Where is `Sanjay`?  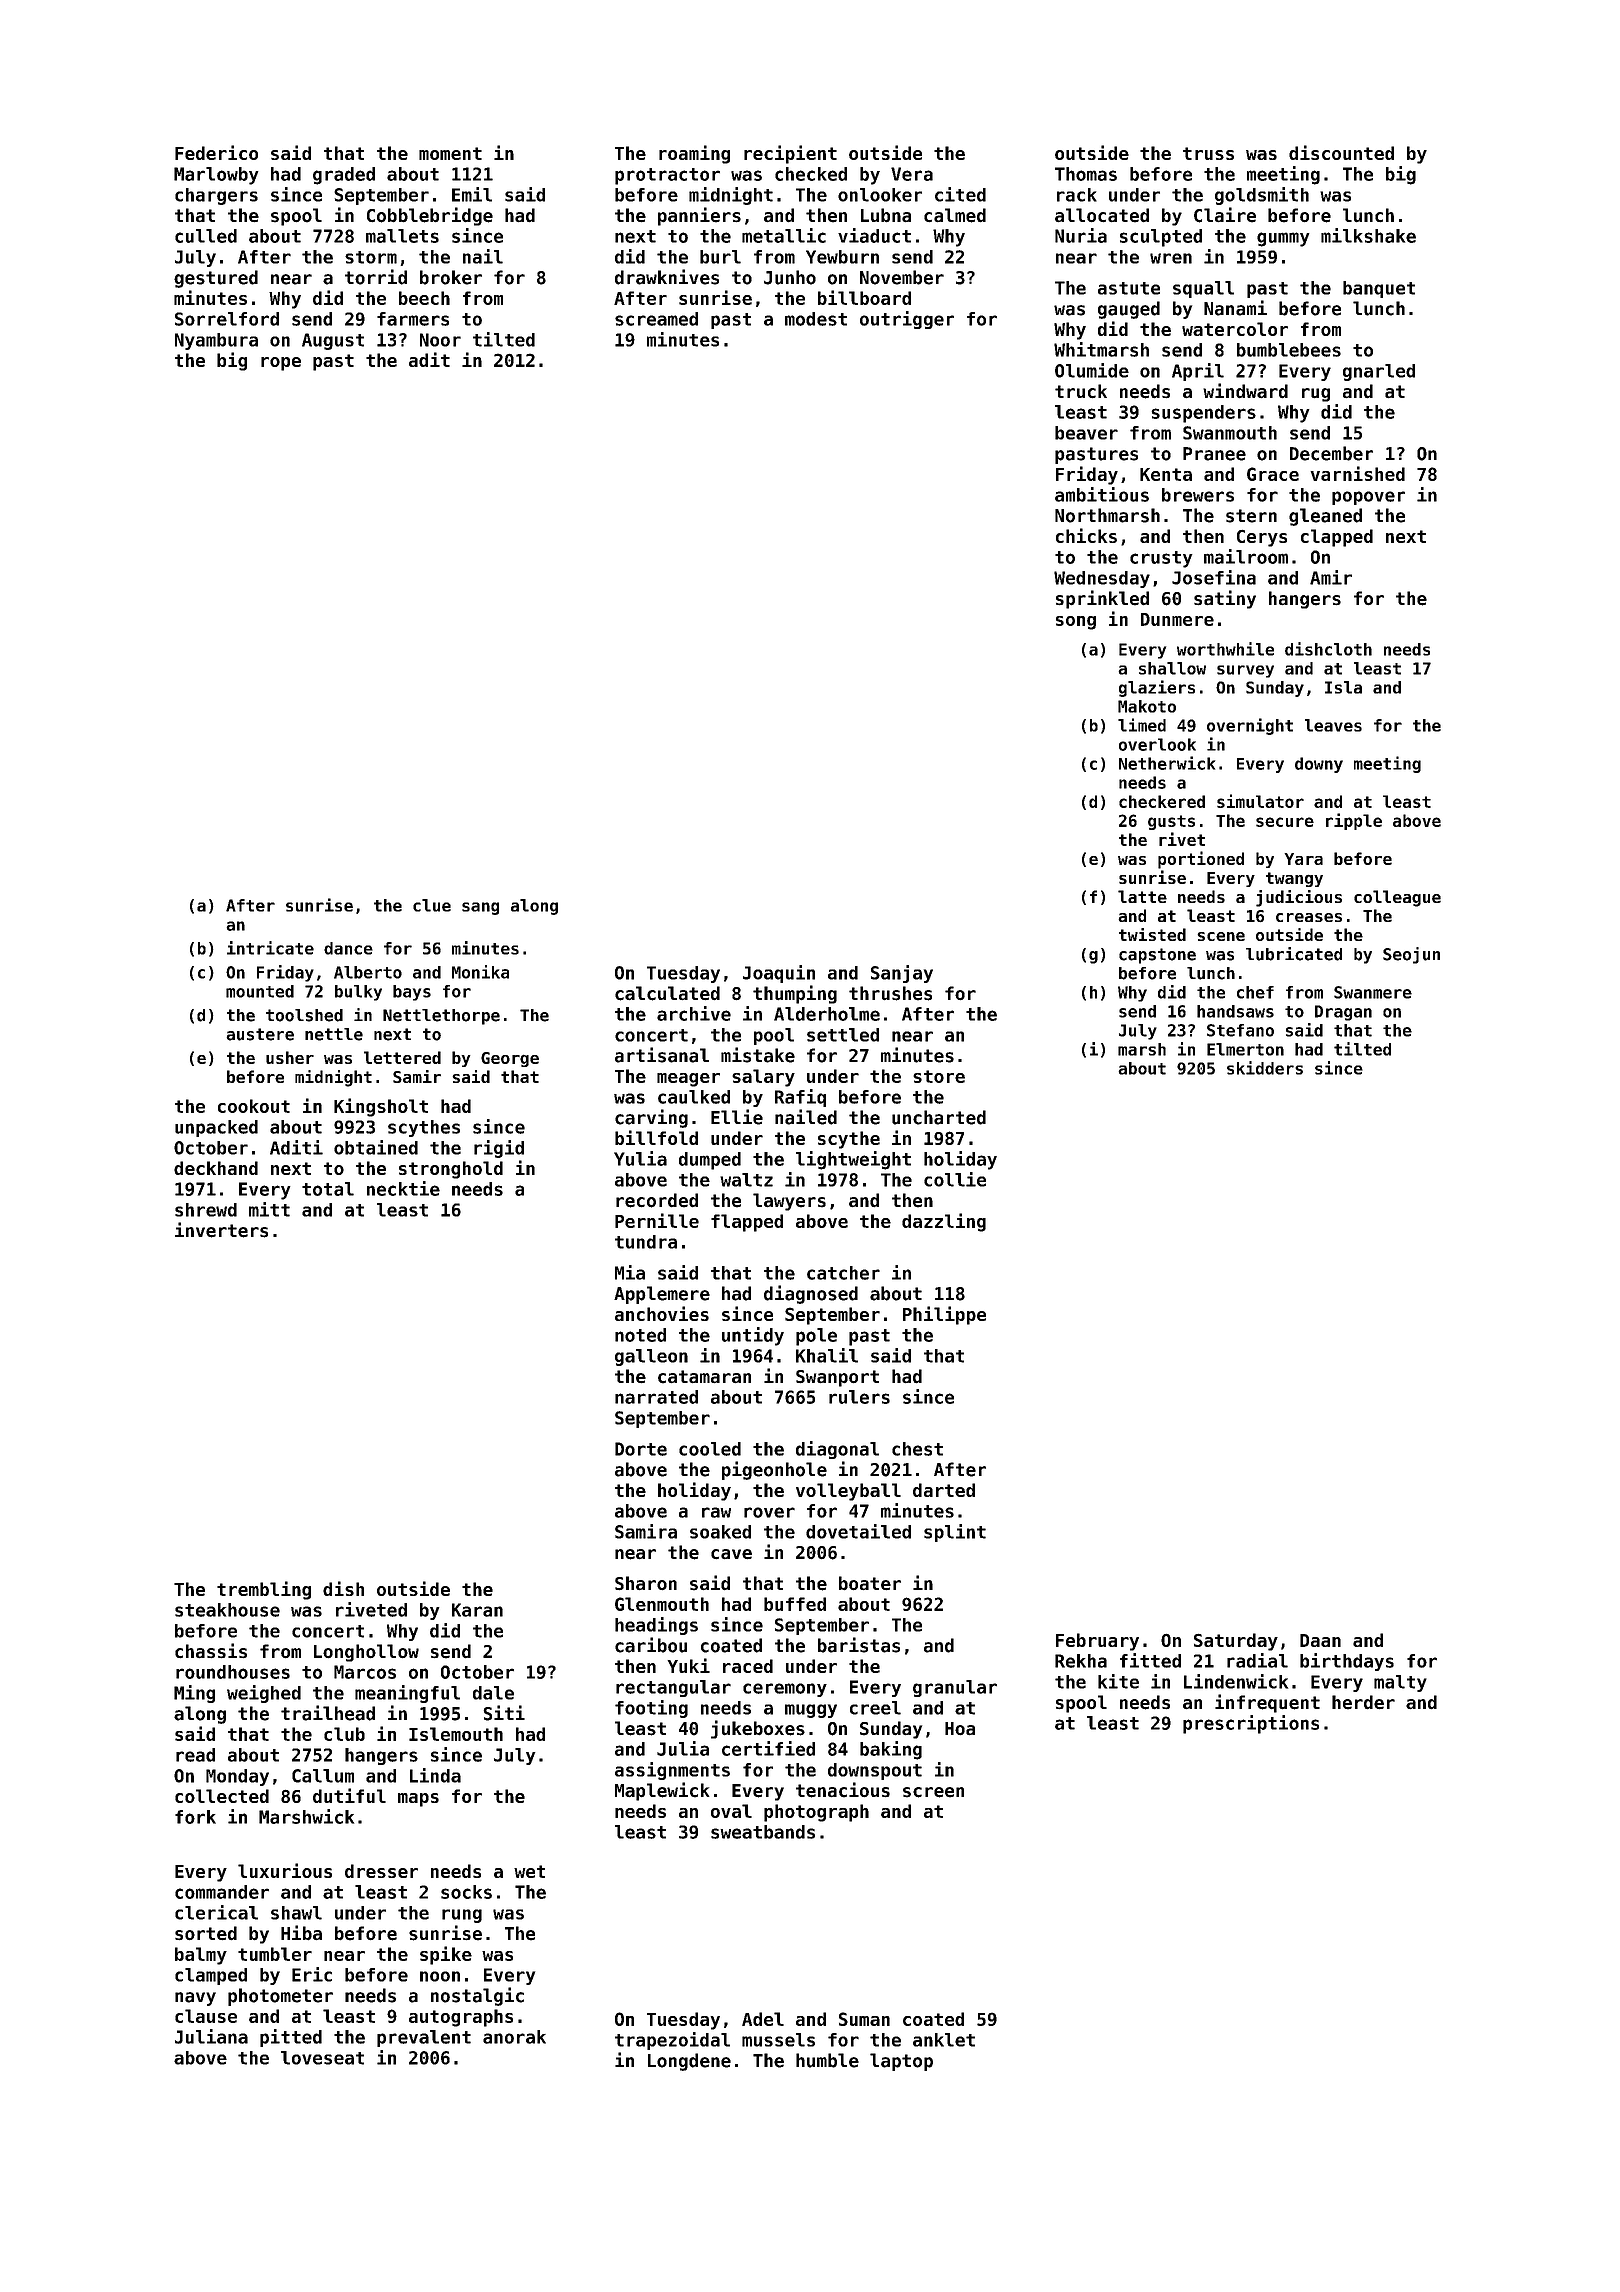 Sanjay is located at coordinates (902, 974).
